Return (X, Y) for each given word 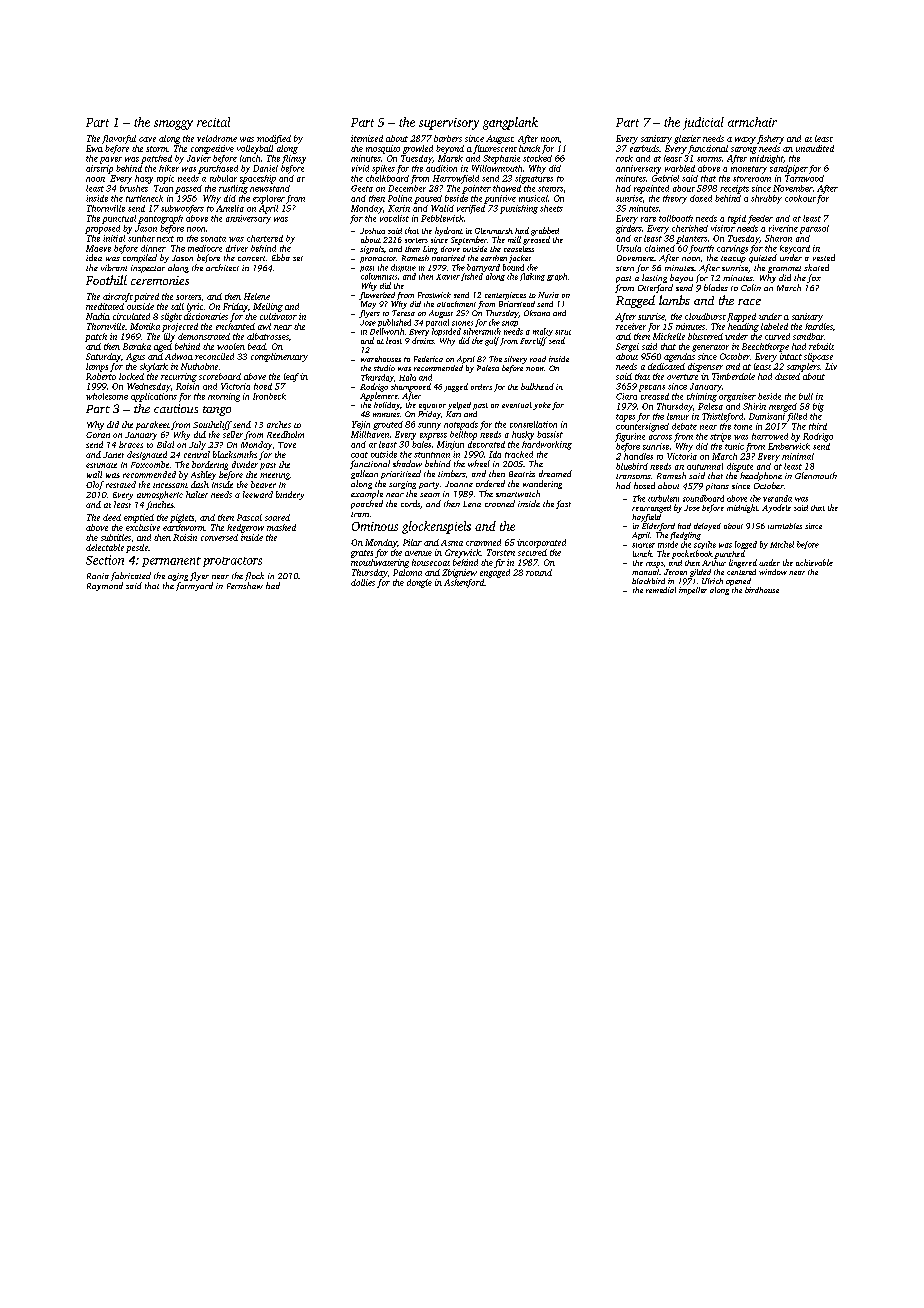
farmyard (194, 586)
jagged (456, 387)
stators (550, 189)
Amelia (230, 208)
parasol (814, 229)
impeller (693, 591)
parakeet (153, 425)
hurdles (819, 326)
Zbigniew (459, 573)
